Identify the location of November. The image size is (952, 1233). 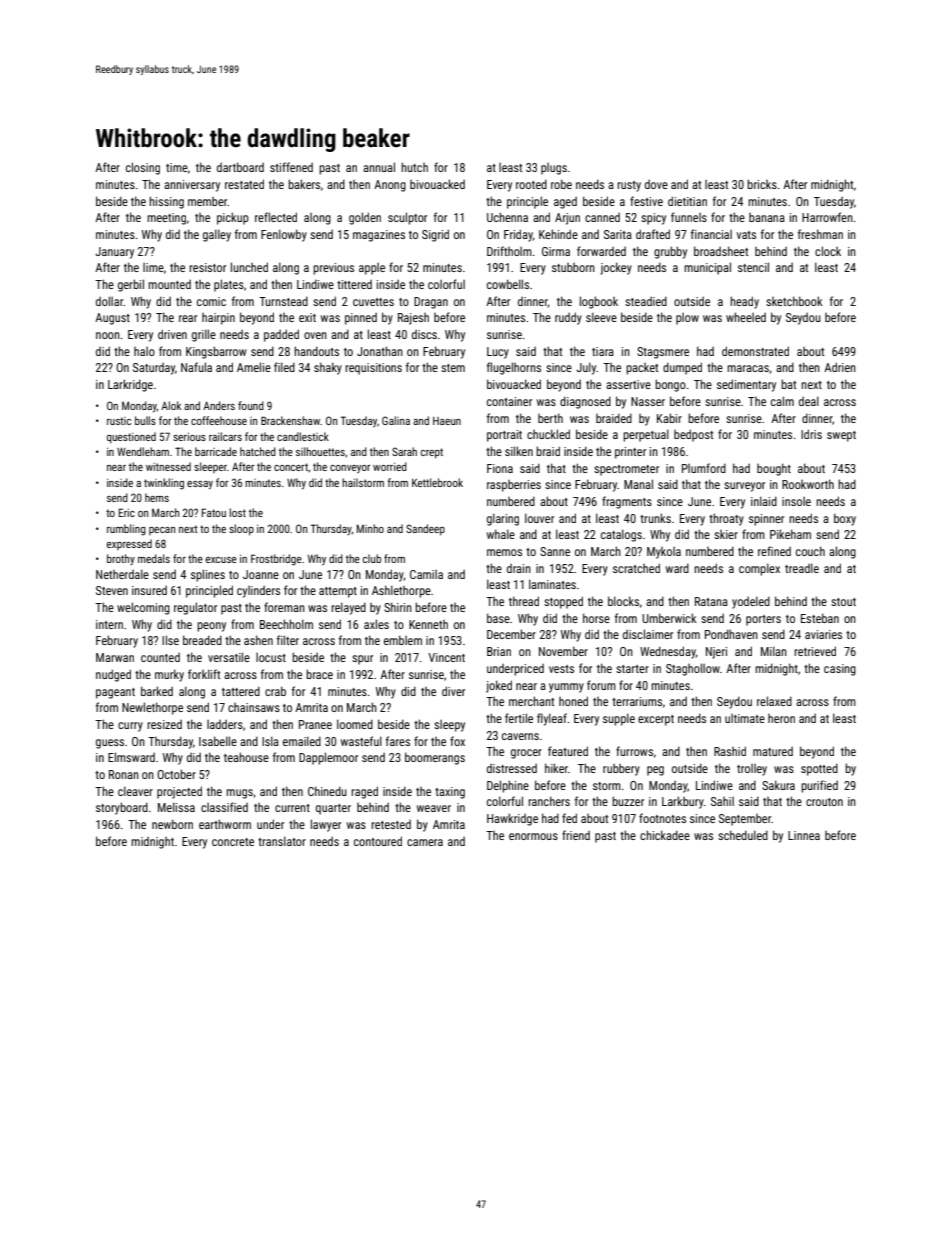
(563, 651).
